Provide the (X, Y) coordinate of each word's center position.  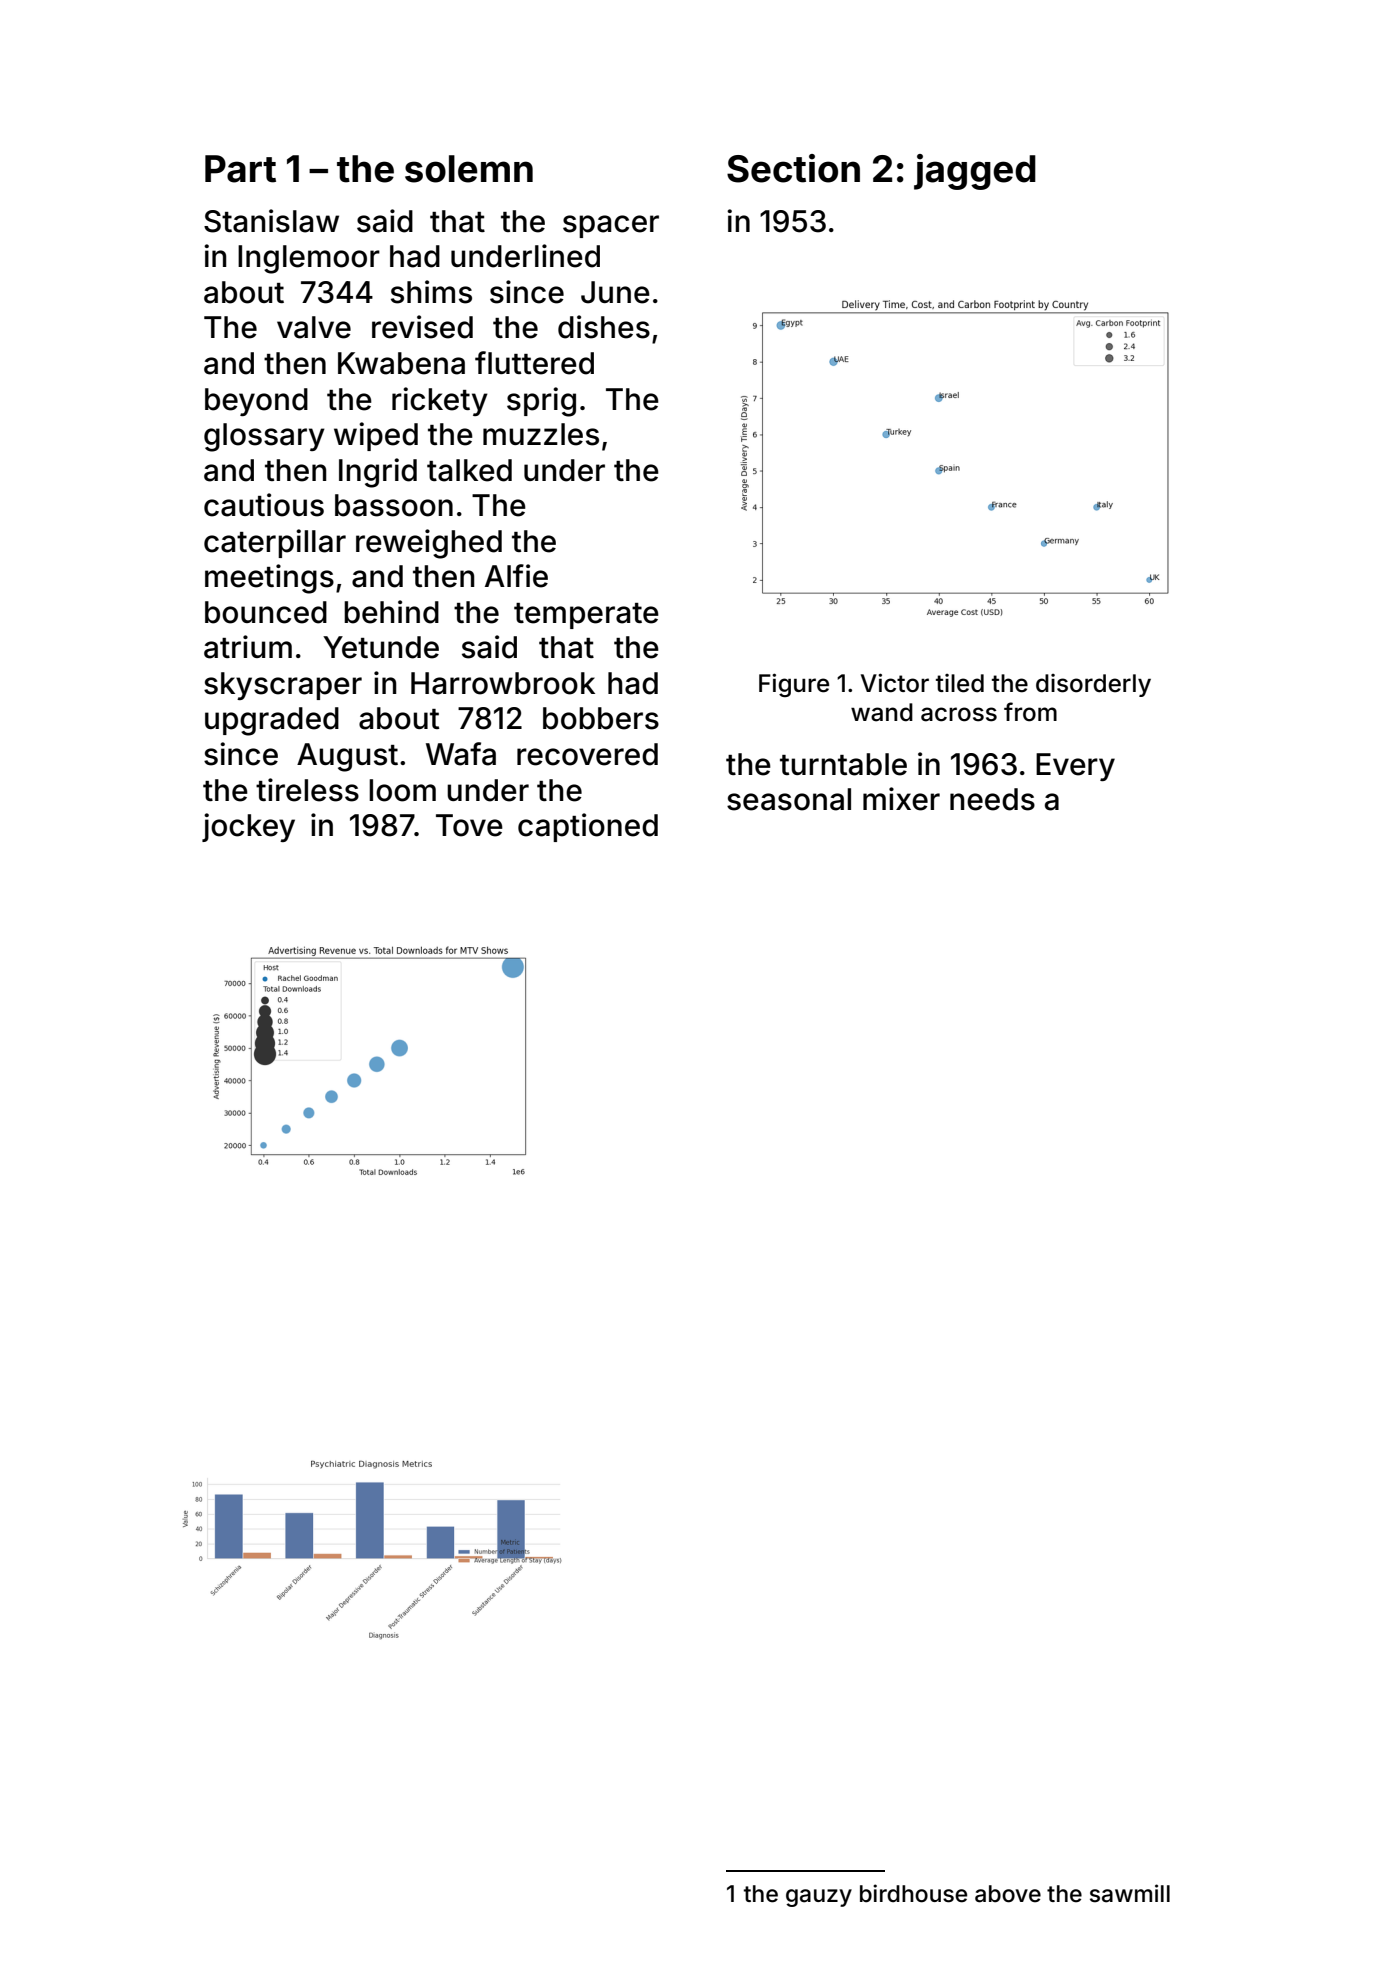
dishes (604, 327)
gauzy (819, 1898)
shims (431, 292)
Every (1075, 767)
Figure (794, 685)
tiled (960, 683)
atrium (248, 647)
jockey (248, 827)
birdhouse (913, 1893)
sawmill (1130, 1893)
